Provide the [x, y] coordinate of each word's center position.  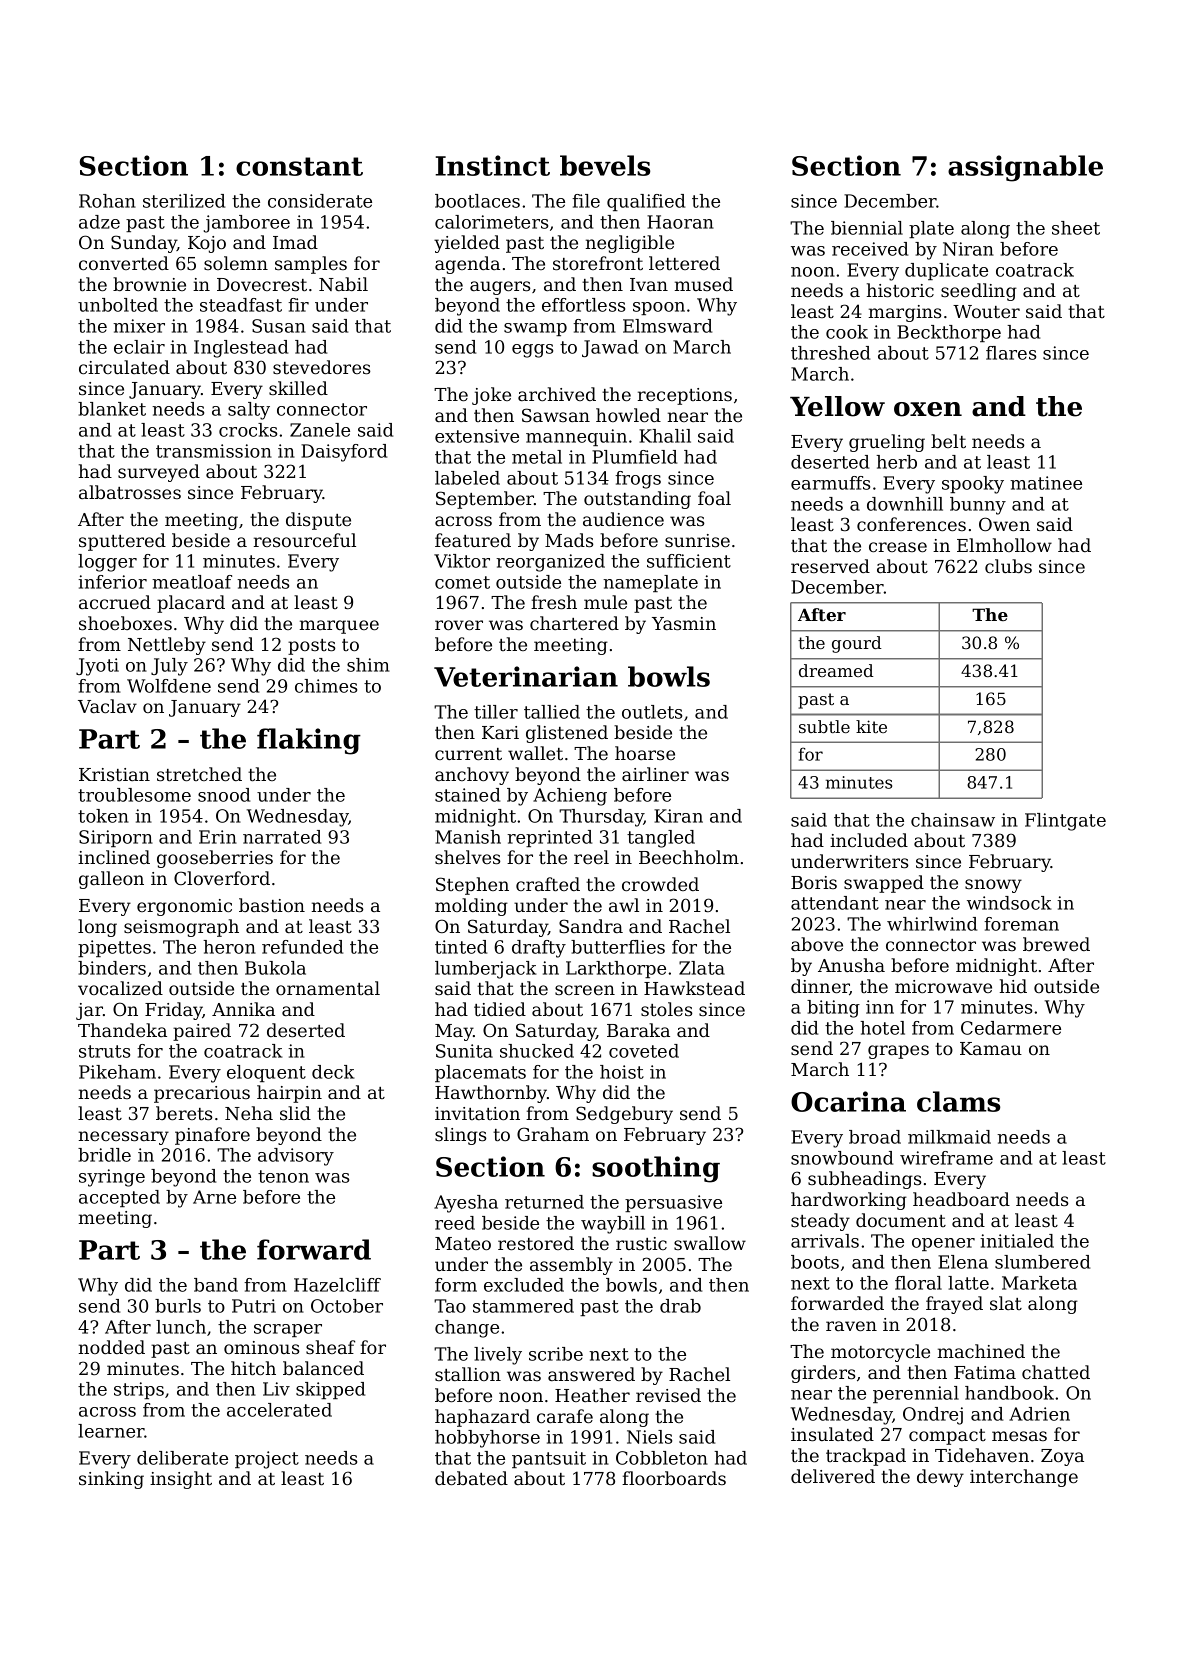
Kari [500, 732]
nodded [112, 1347]
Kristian [114, 774]
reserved [830, 566]
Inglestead [241, 349]
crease [898, 547]
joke [491, 396]
